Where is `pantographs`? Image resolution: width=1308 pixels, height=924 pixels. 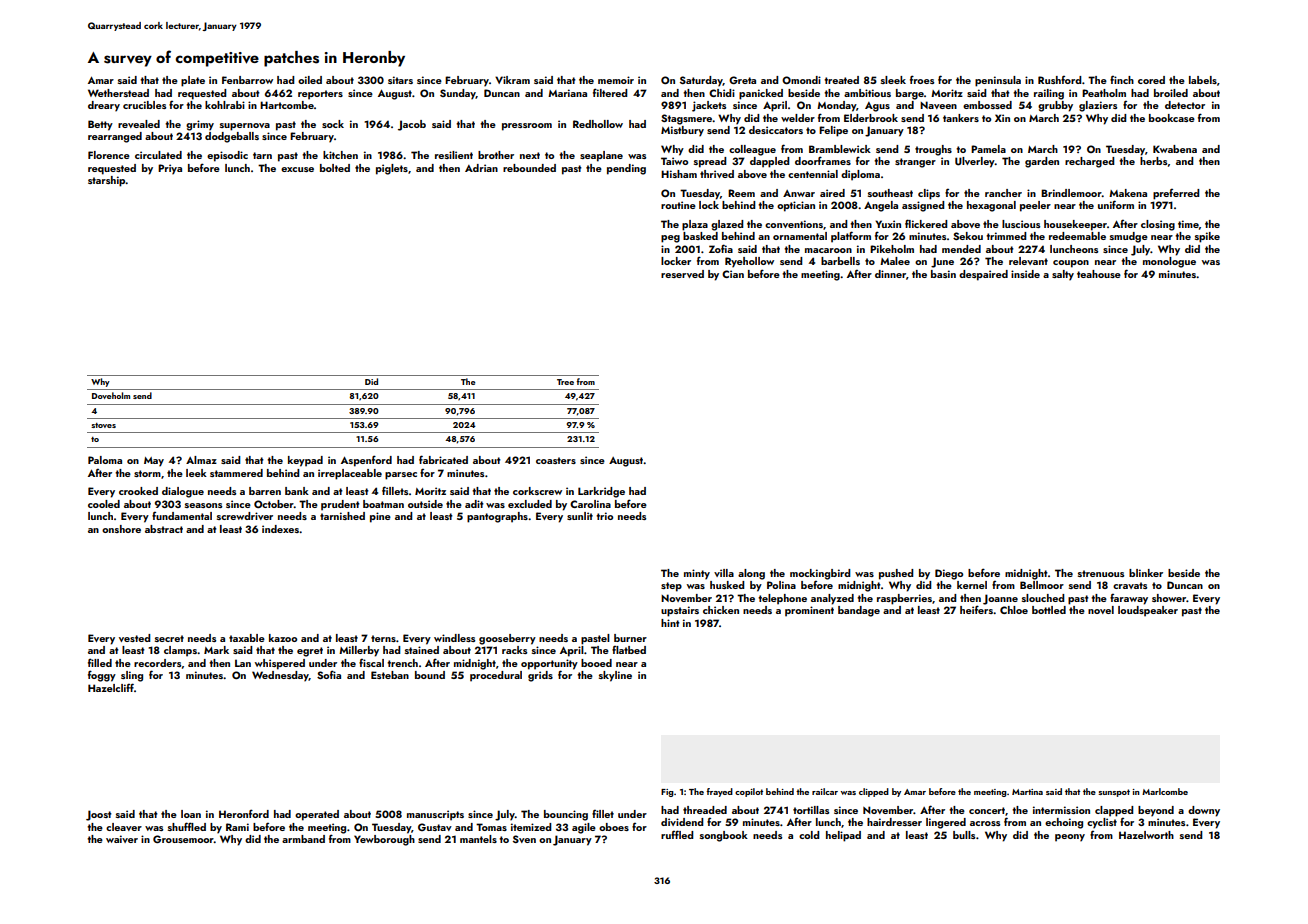
pantographs is located at coordinates (497, 517).
